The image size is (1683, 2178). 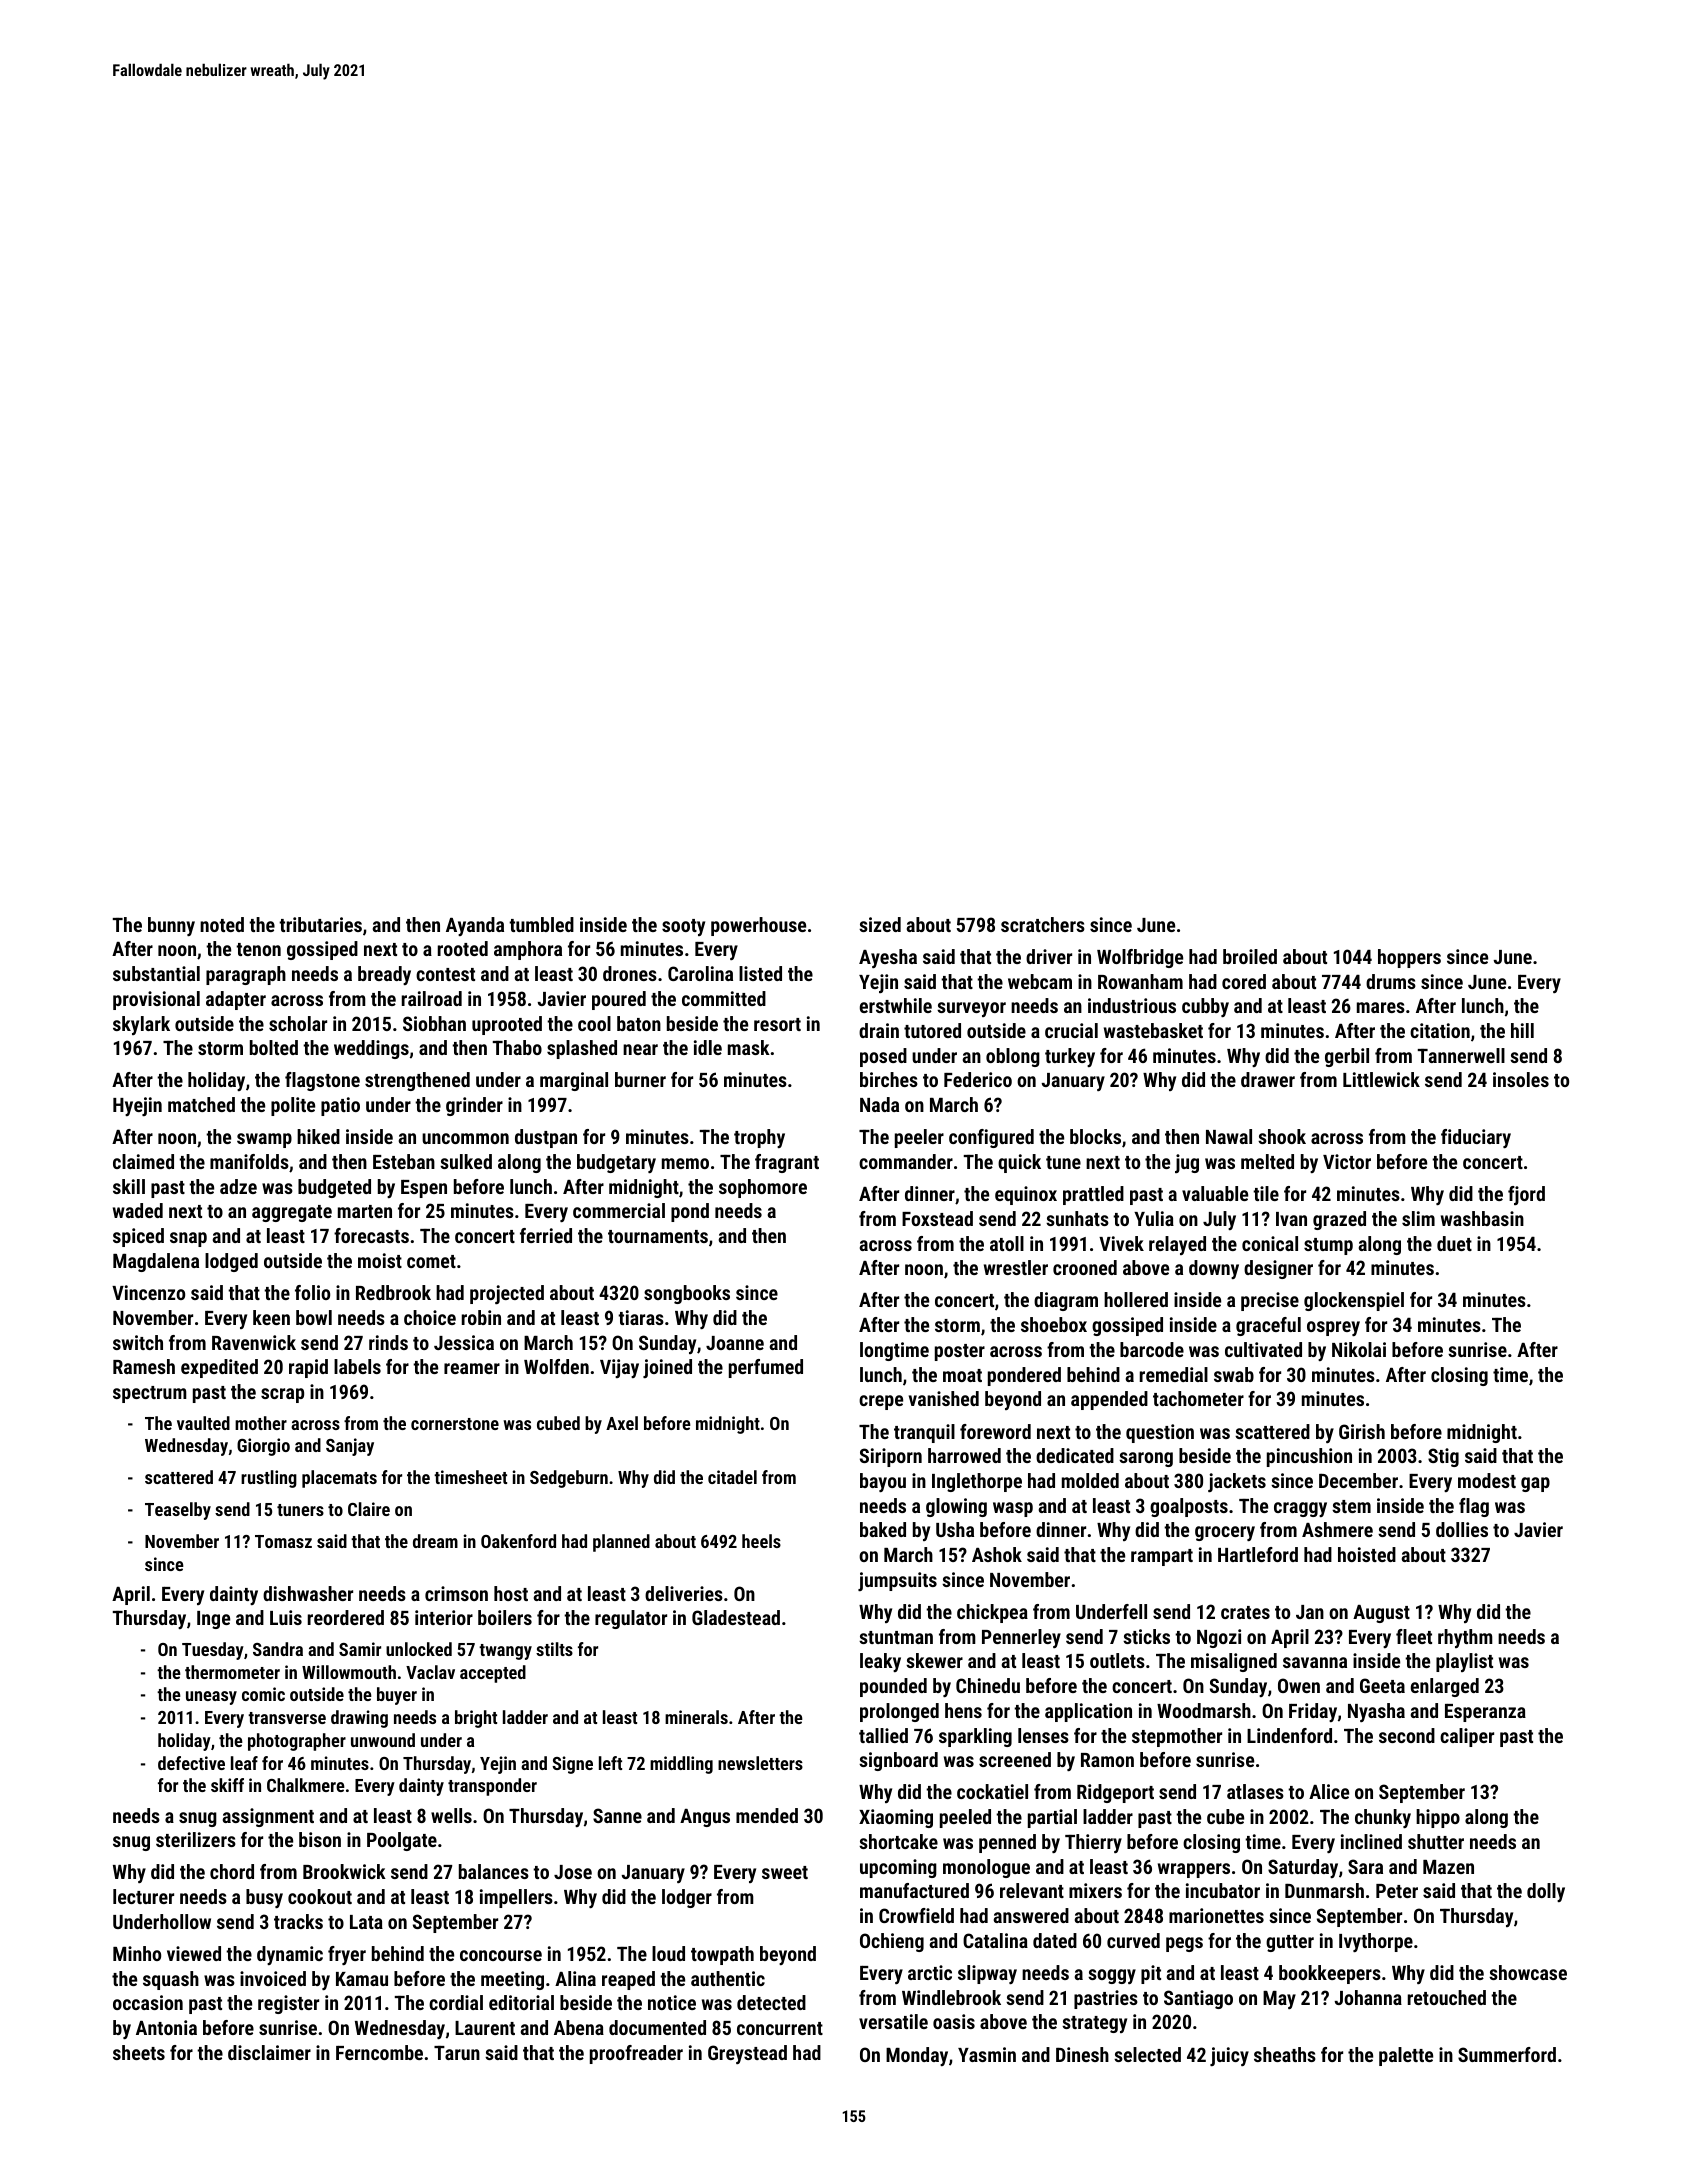 What do you see at coordinates (312, 1292) in the screenshot?
I see `folio` at bounding box center [312, 1292].
